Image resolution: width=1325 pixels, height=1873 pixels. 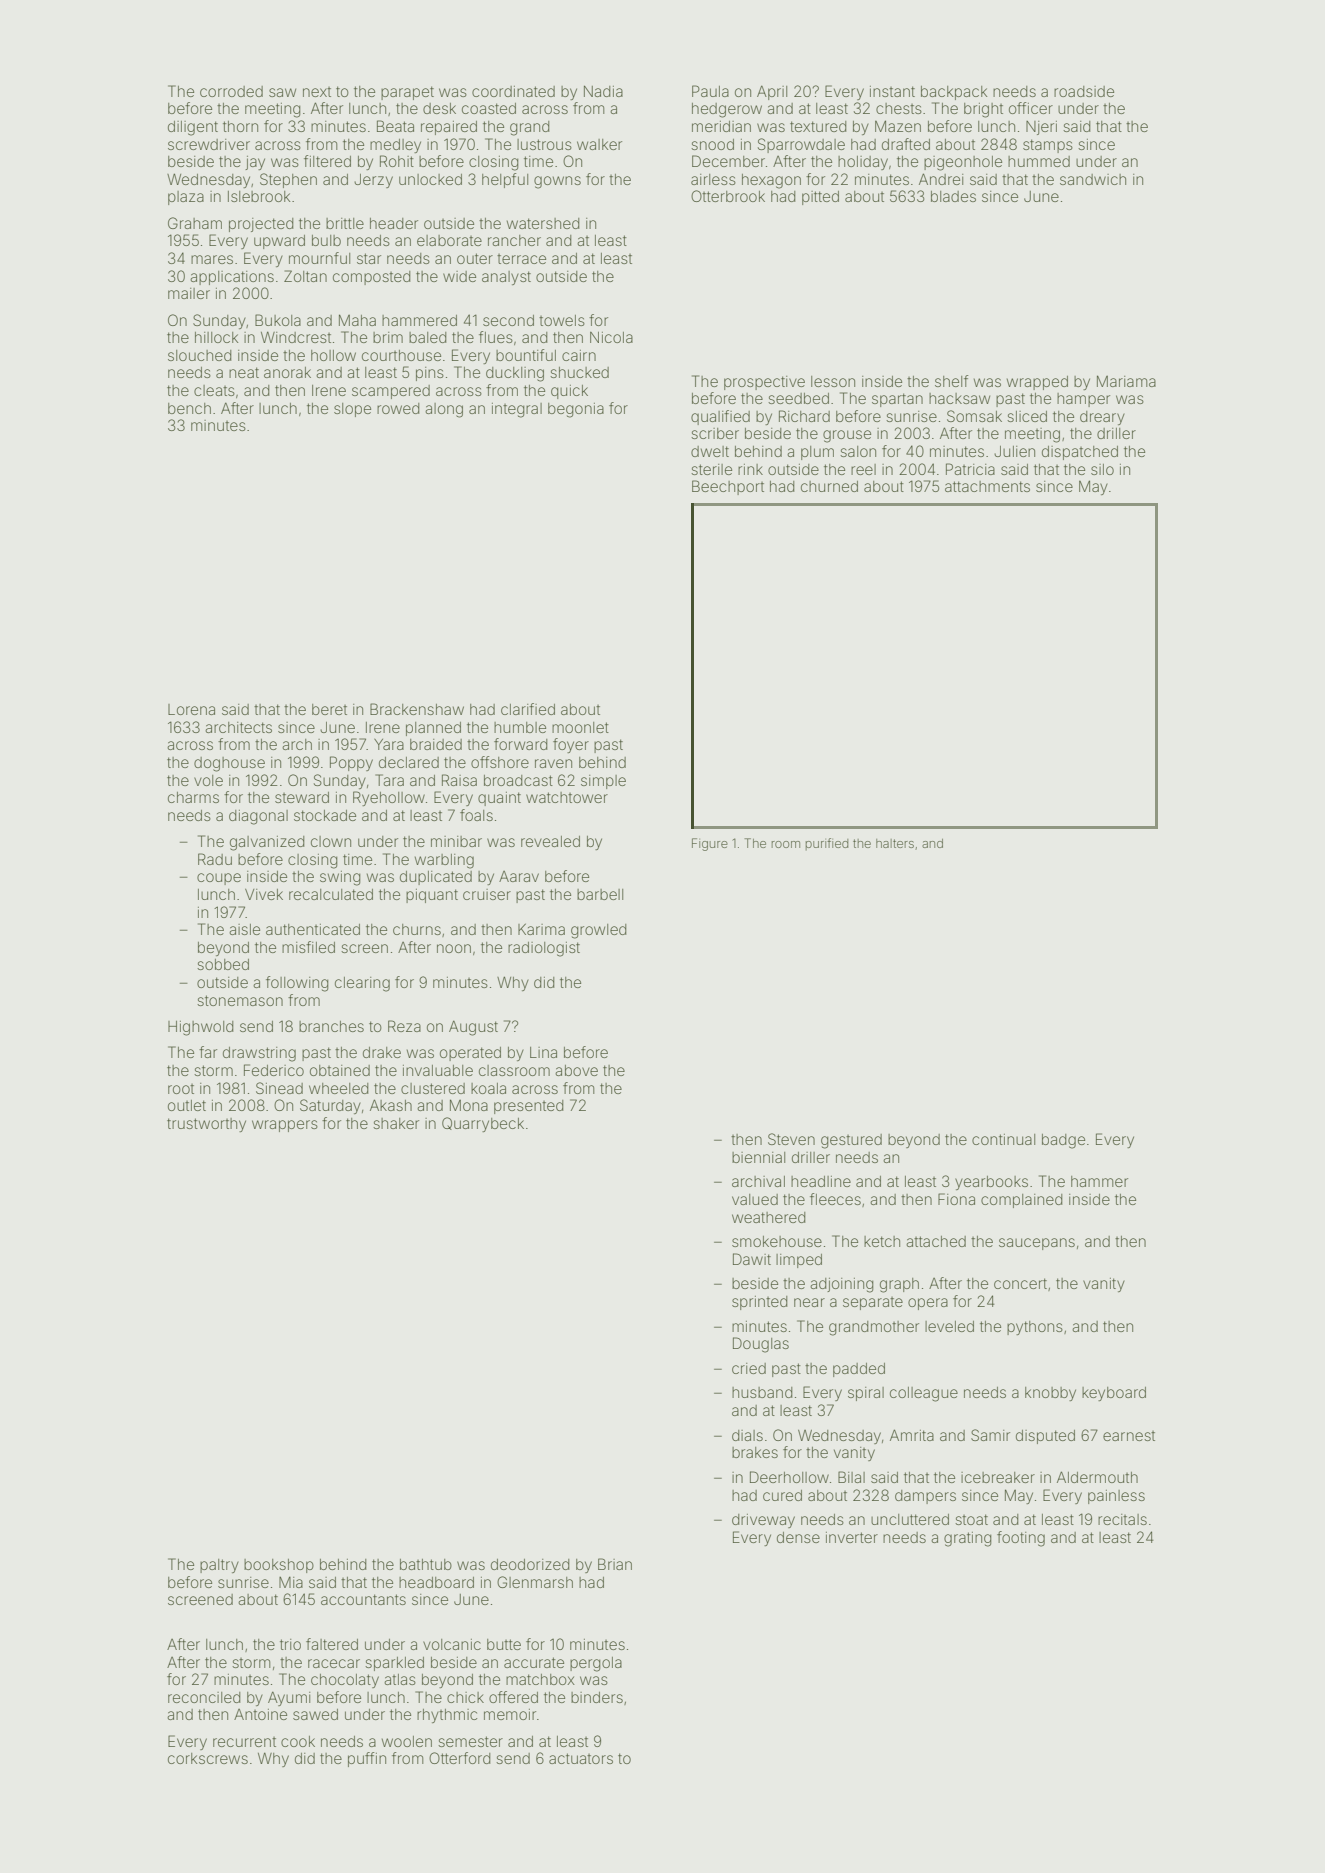 What do you see at coordinates (369, 258) in the document?
I see `star` at bounding box center [369, 258].
